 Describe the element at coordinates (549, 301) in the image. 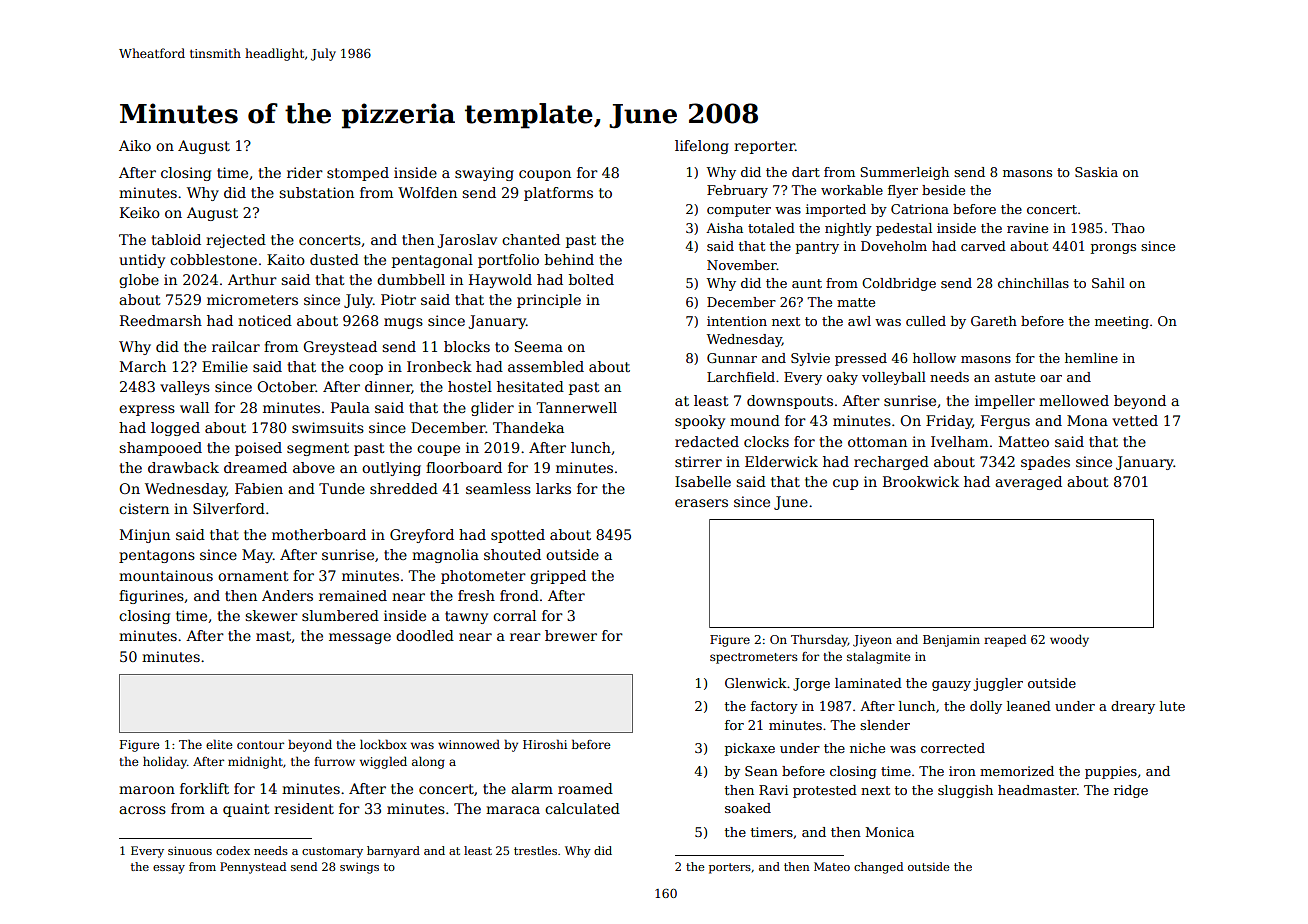

I see `principle` at that location.
